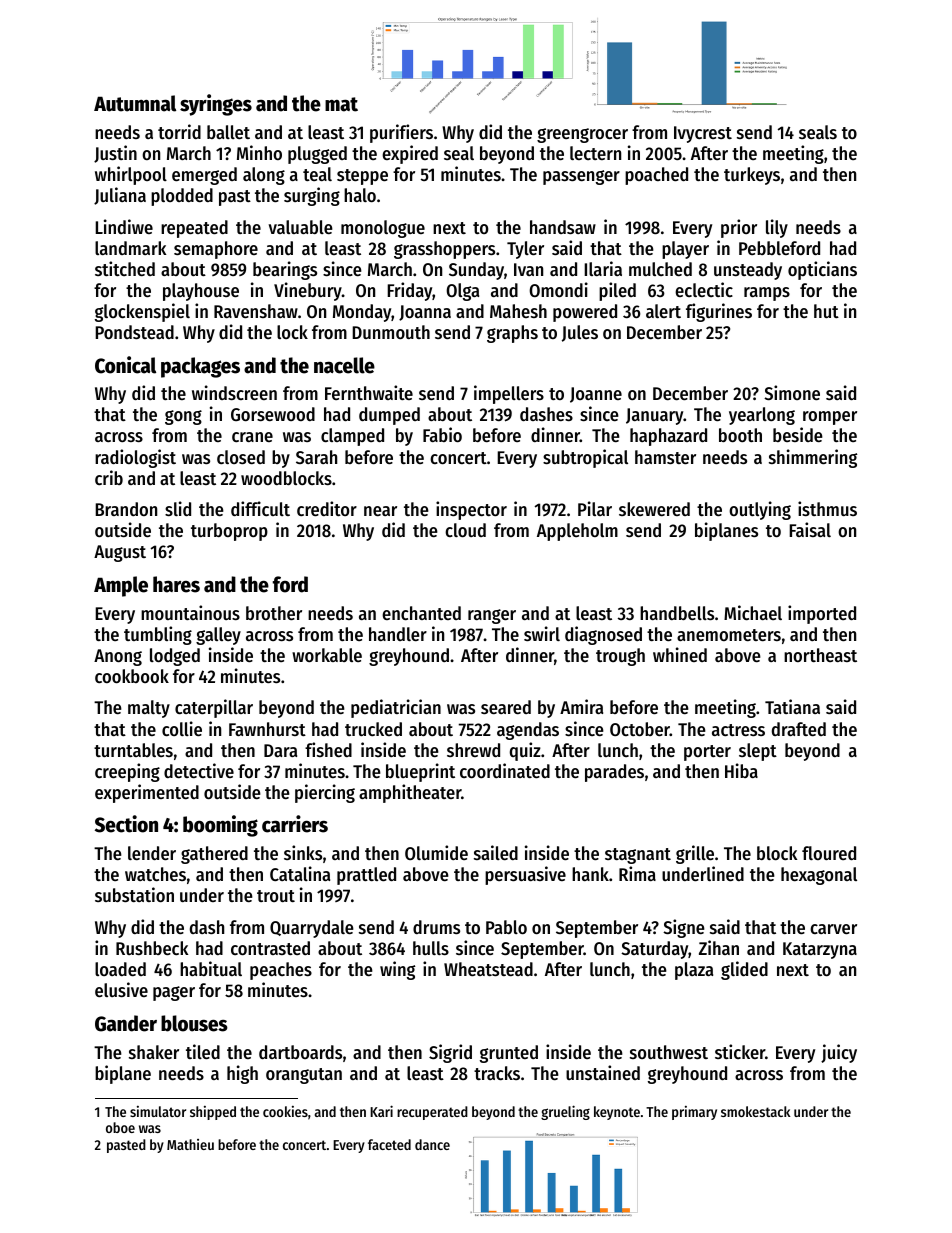 The image size is (952, 1233). What do you see at coordinates (614, 773) in the image?
I see `parades` at bounding box center [614, 773].
